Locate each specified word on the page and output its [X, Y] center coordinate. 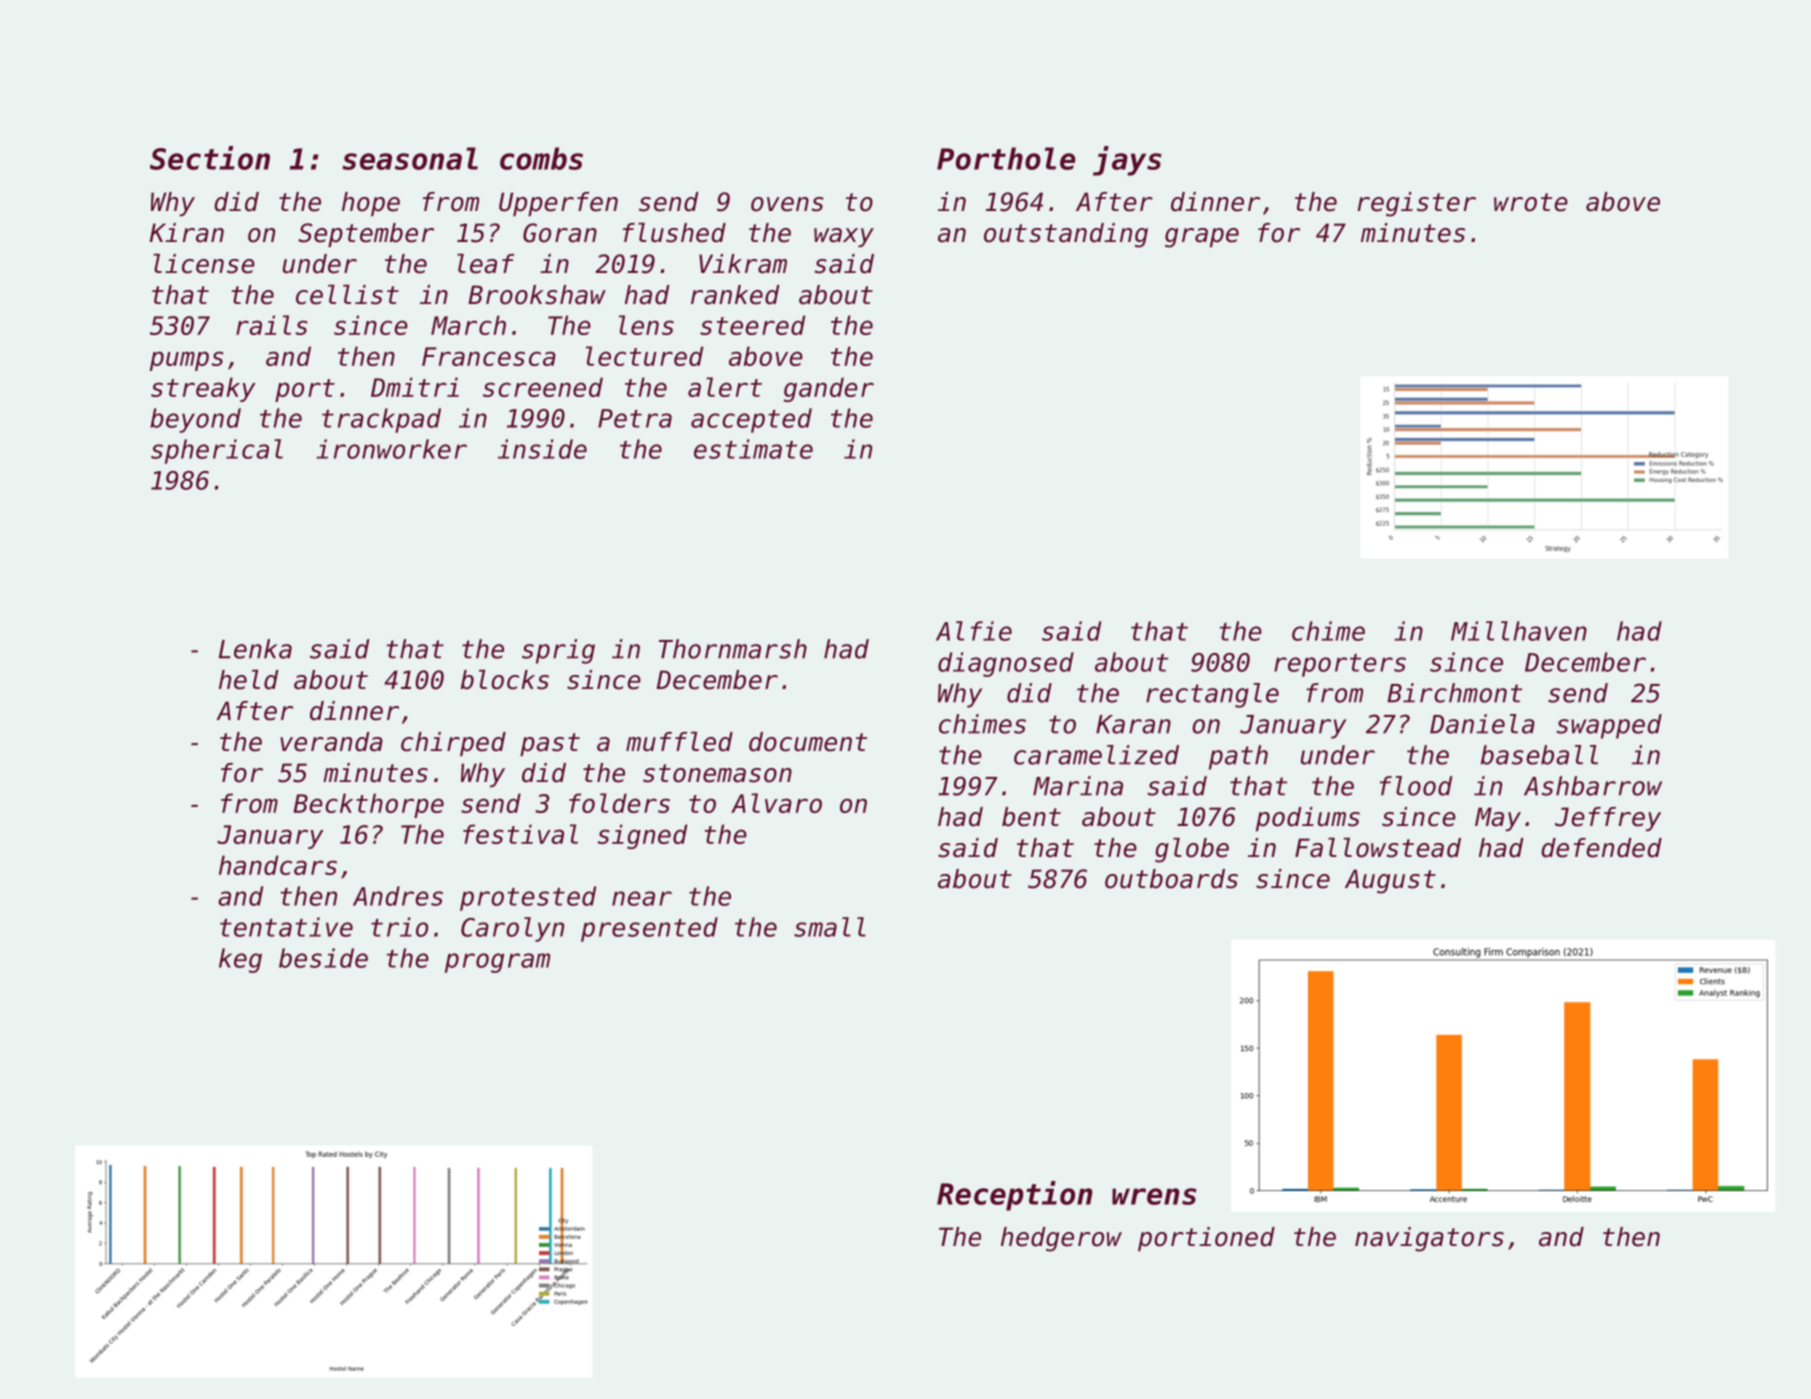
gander [829, 389]
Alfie [974, 631]
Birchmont [1454, 693]
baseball [1539, 755]
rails [272, 325]
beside [323, 958]
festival [520, 834]
